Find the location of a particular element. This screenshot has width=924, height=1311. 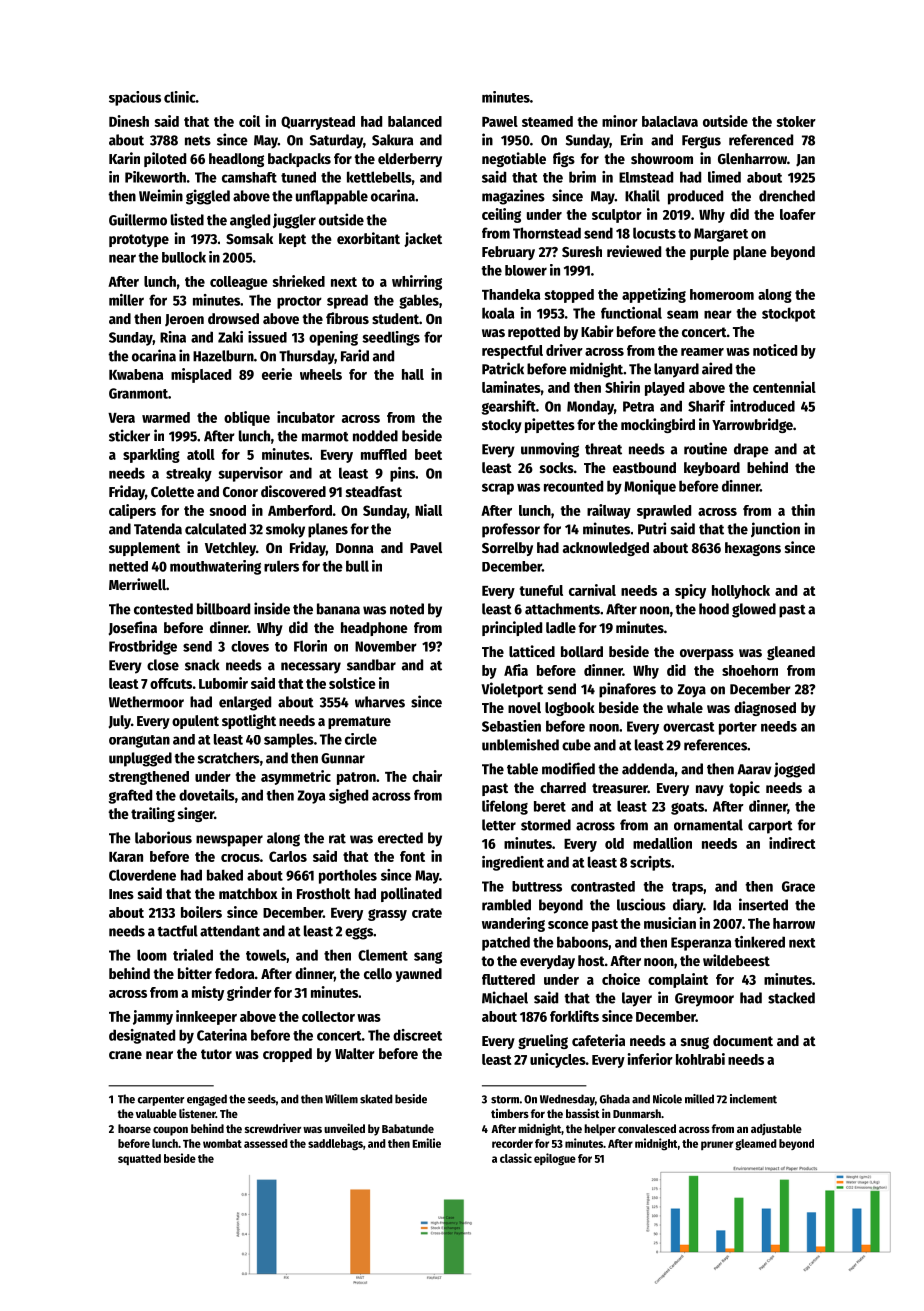

loafer is located at coordinates (798, 214).
